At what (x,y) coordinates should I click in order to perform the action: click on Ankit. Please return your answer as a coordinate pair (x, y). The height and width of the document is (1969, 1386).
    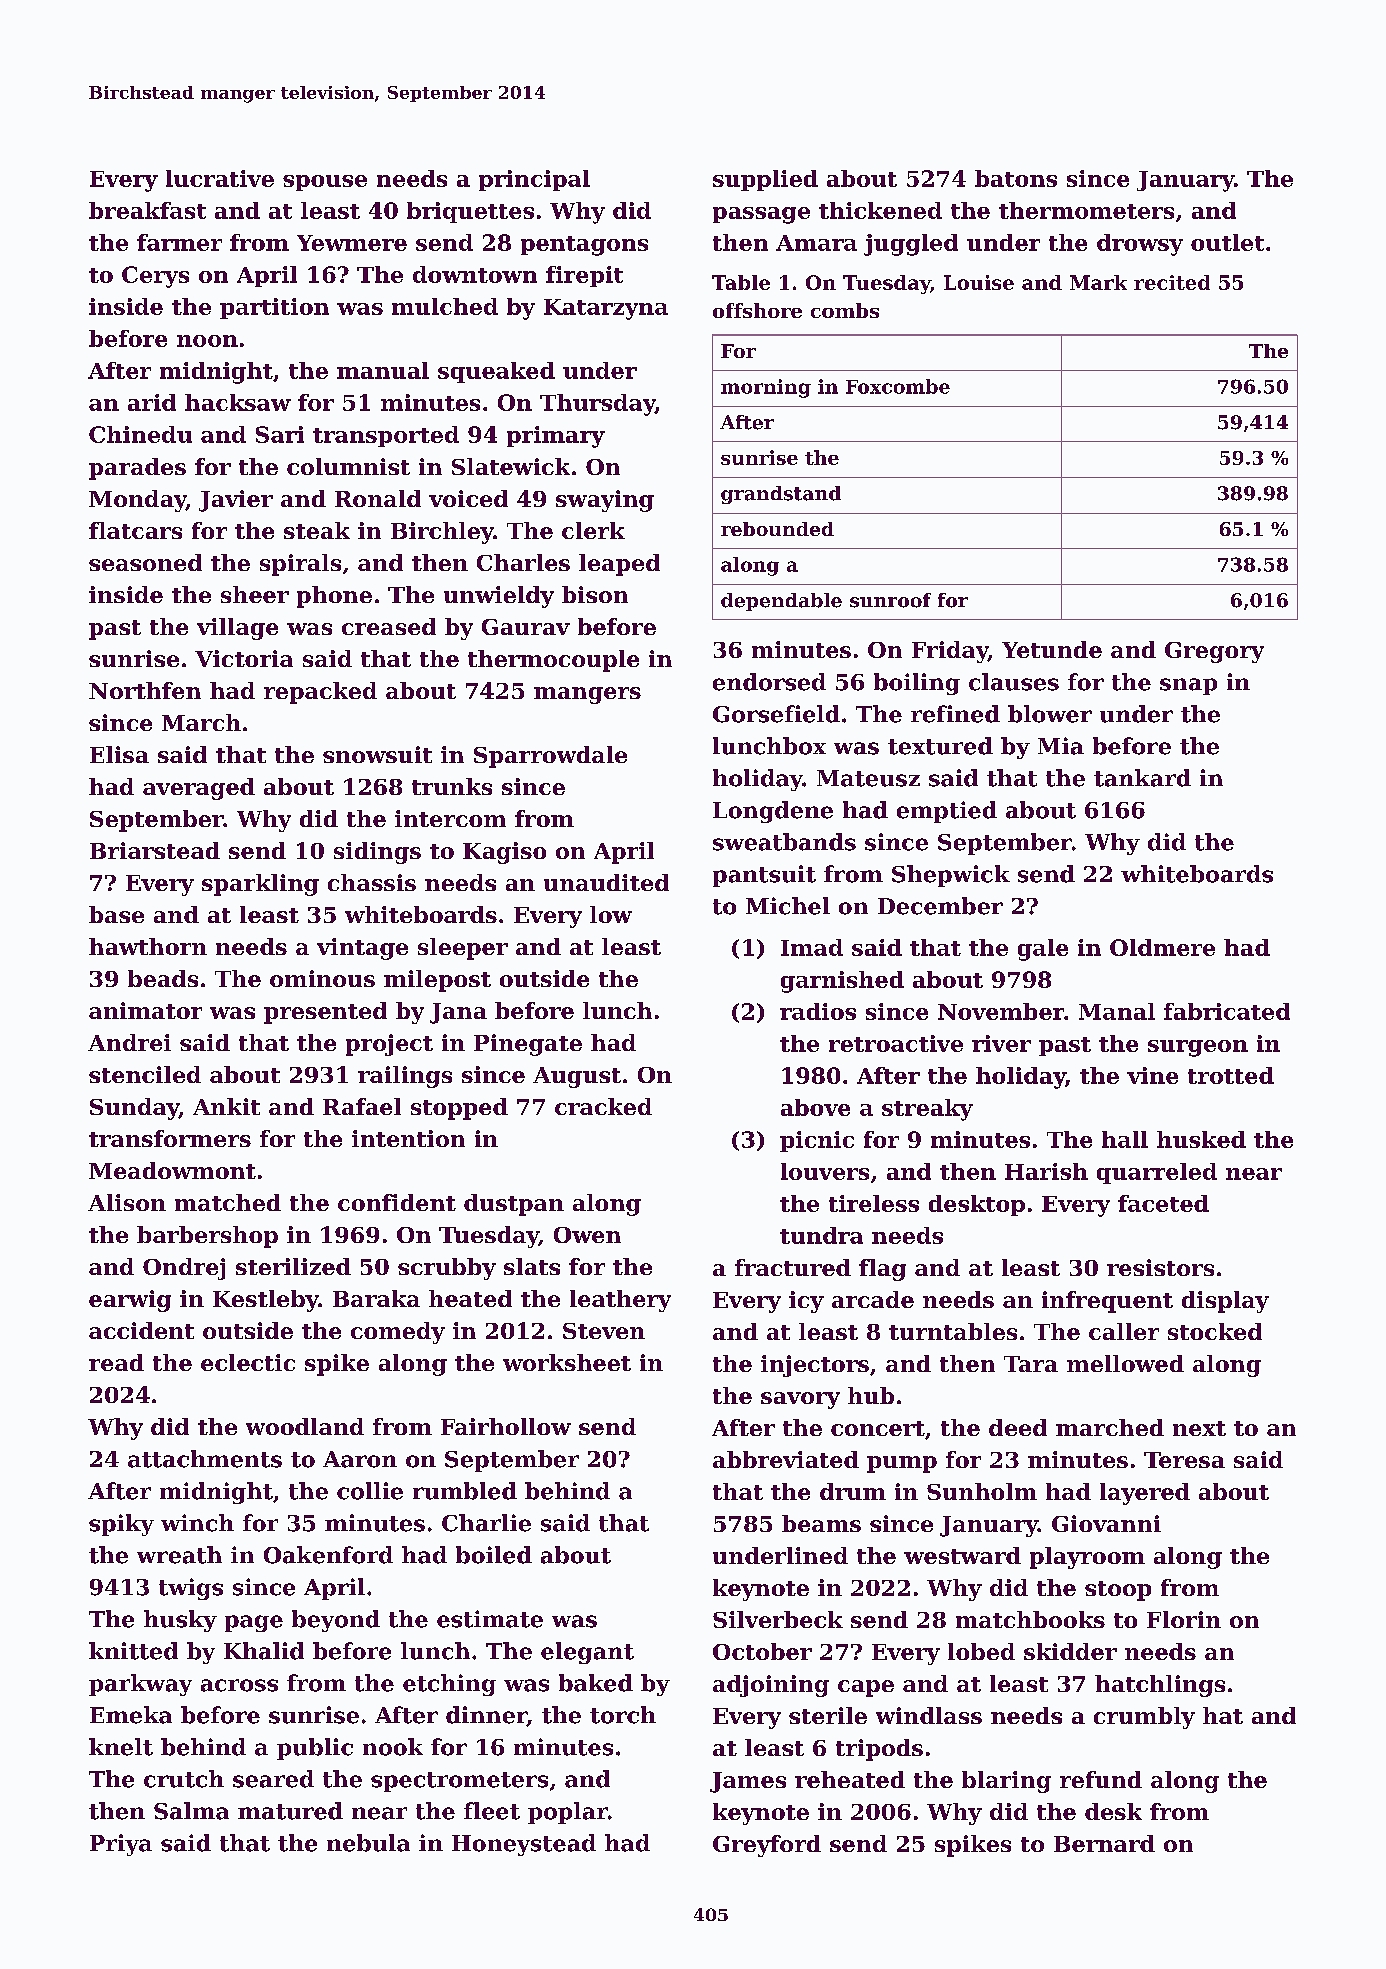
    Looking at the image, I should click on (226, 1106).
